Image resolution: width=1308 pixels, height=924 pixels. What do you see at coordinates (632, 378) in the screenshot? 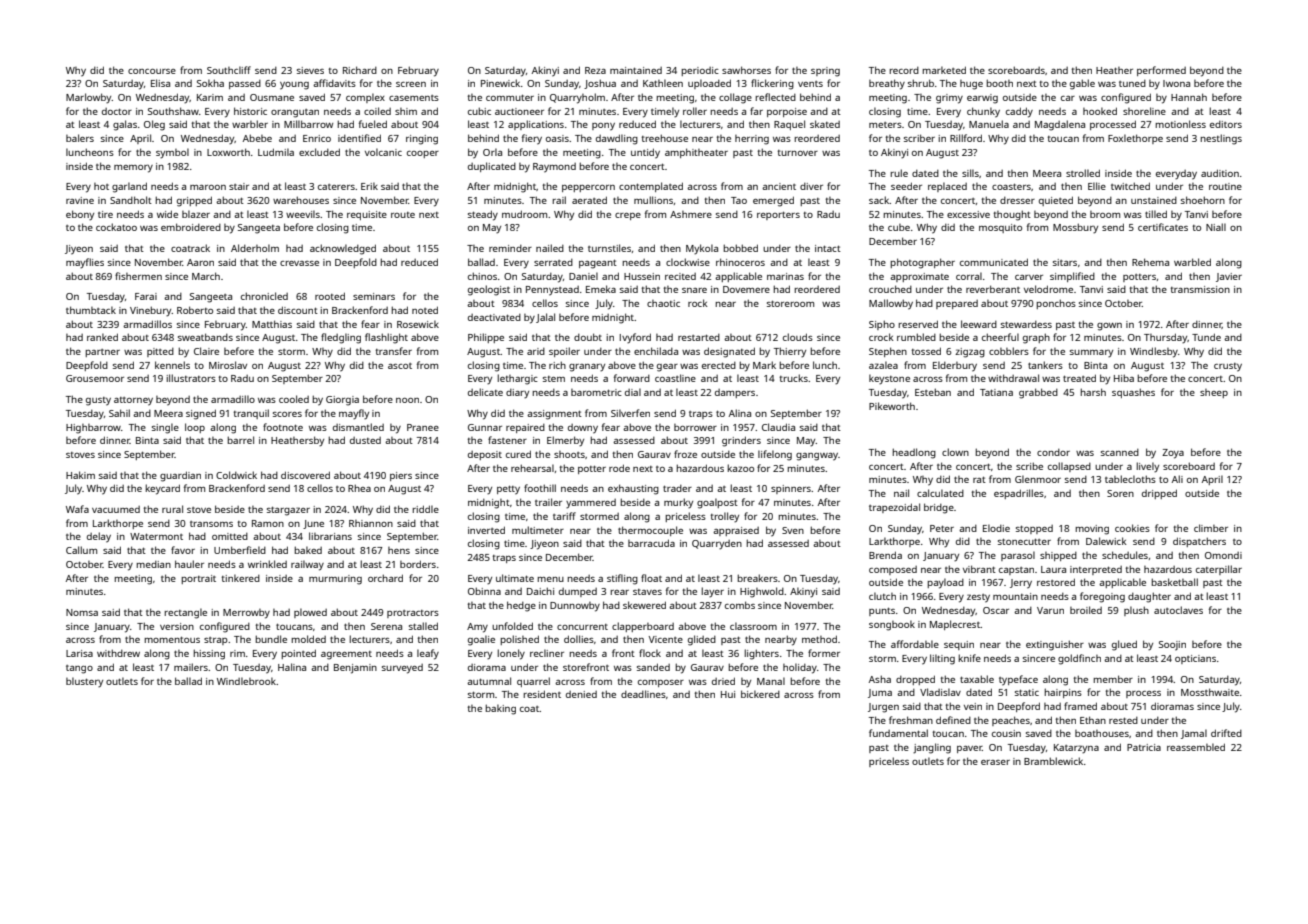
I see `forward` at bounding box center [632, 378].
